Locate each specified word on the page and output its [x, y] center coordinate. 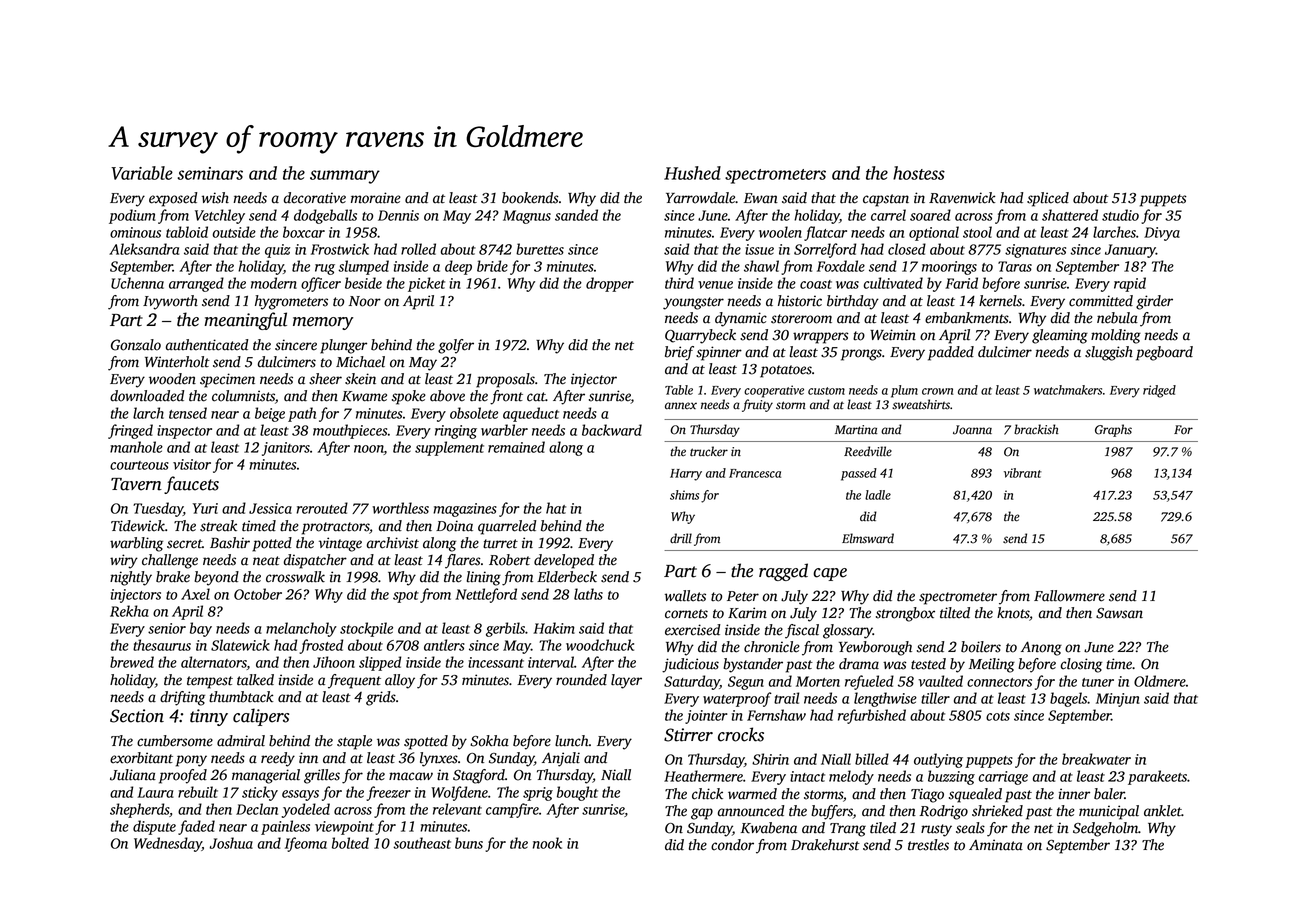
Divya [1162, 234]
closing [1081, 665]
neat [266, 561]
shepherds [139, 810]
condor [732, 845]
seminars [210, 173]
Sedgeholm [1105, 829]
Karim [747, 613]
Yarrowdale [700, 198]
